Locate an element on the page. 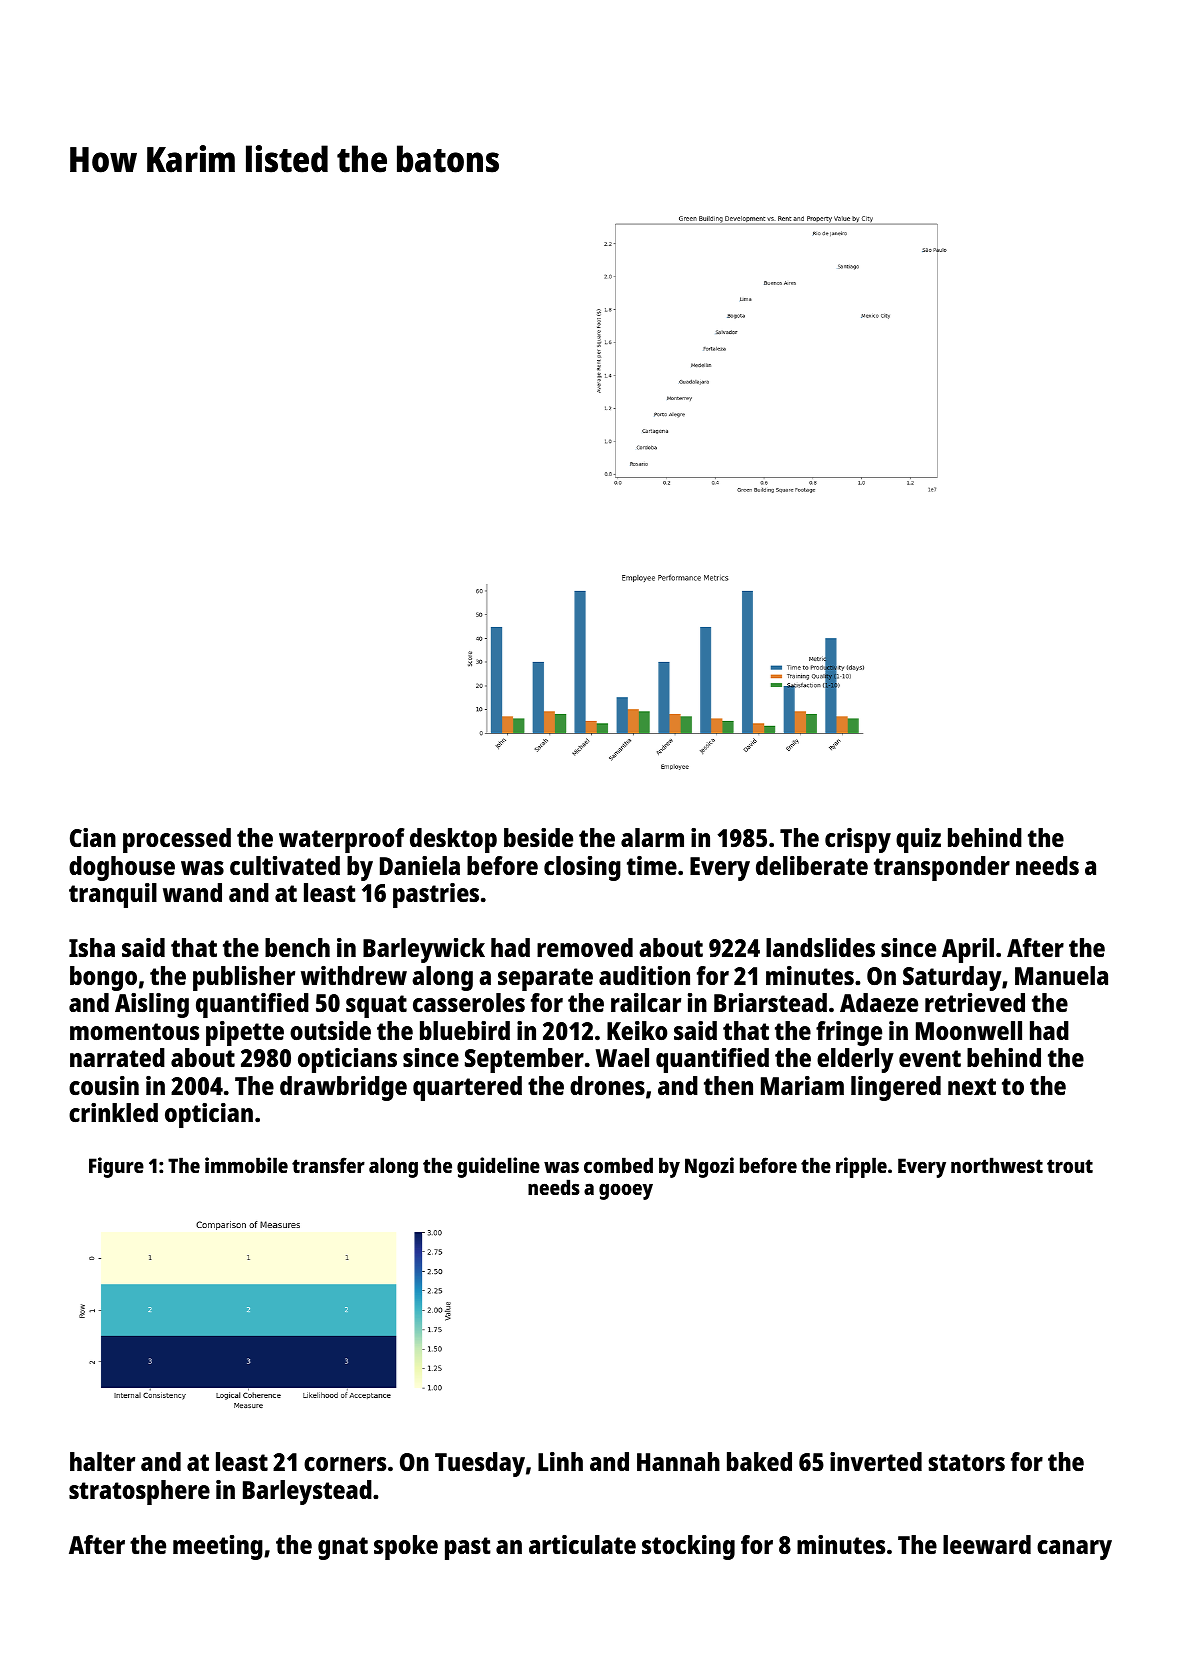 The image size is (1181, 1670). quiz is located at coordinates (918, 840).
